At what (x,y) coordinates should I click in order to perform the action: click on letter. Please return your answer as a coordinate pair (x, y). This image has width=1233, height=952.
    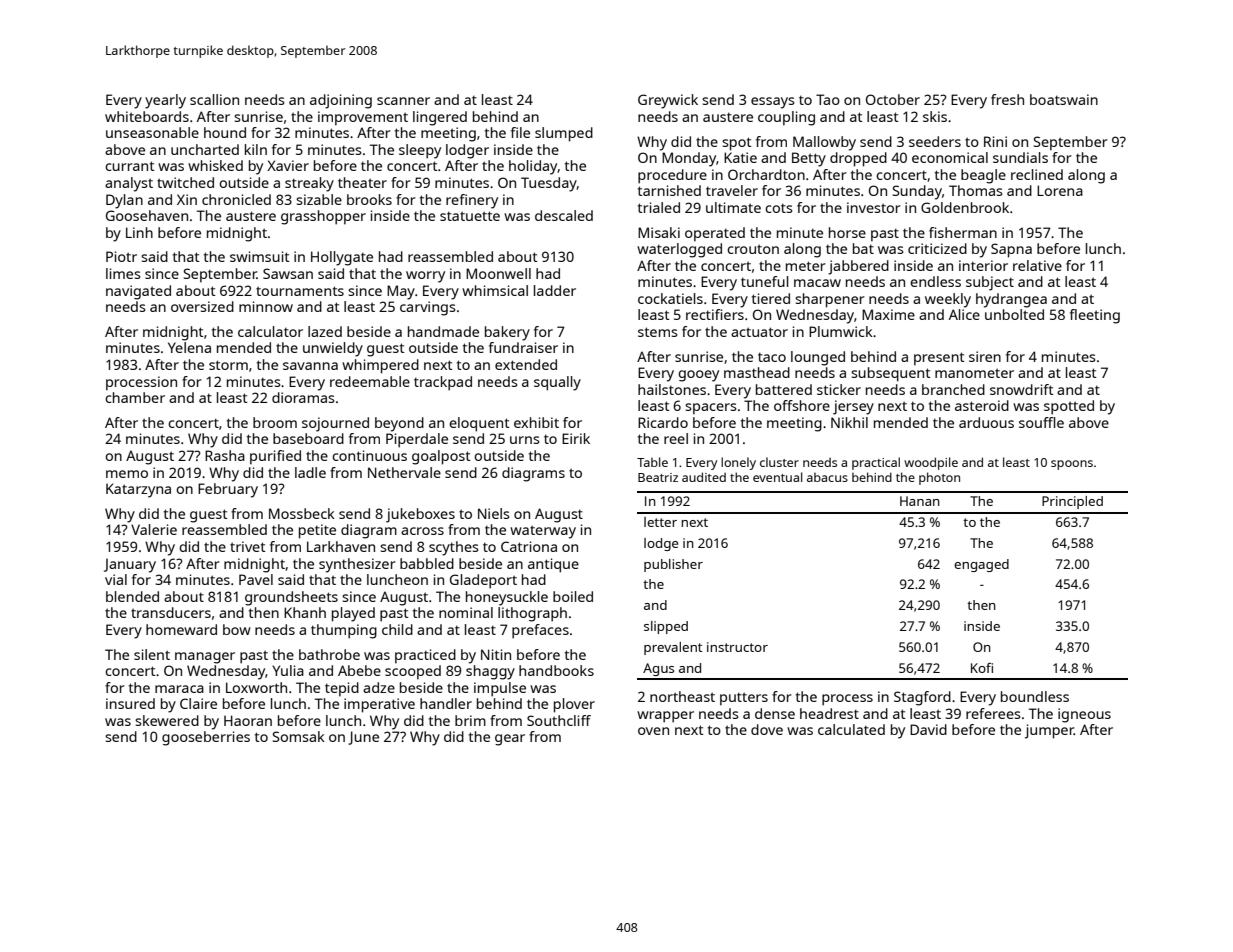
    Looking at the image, I should click on (660, 522).
